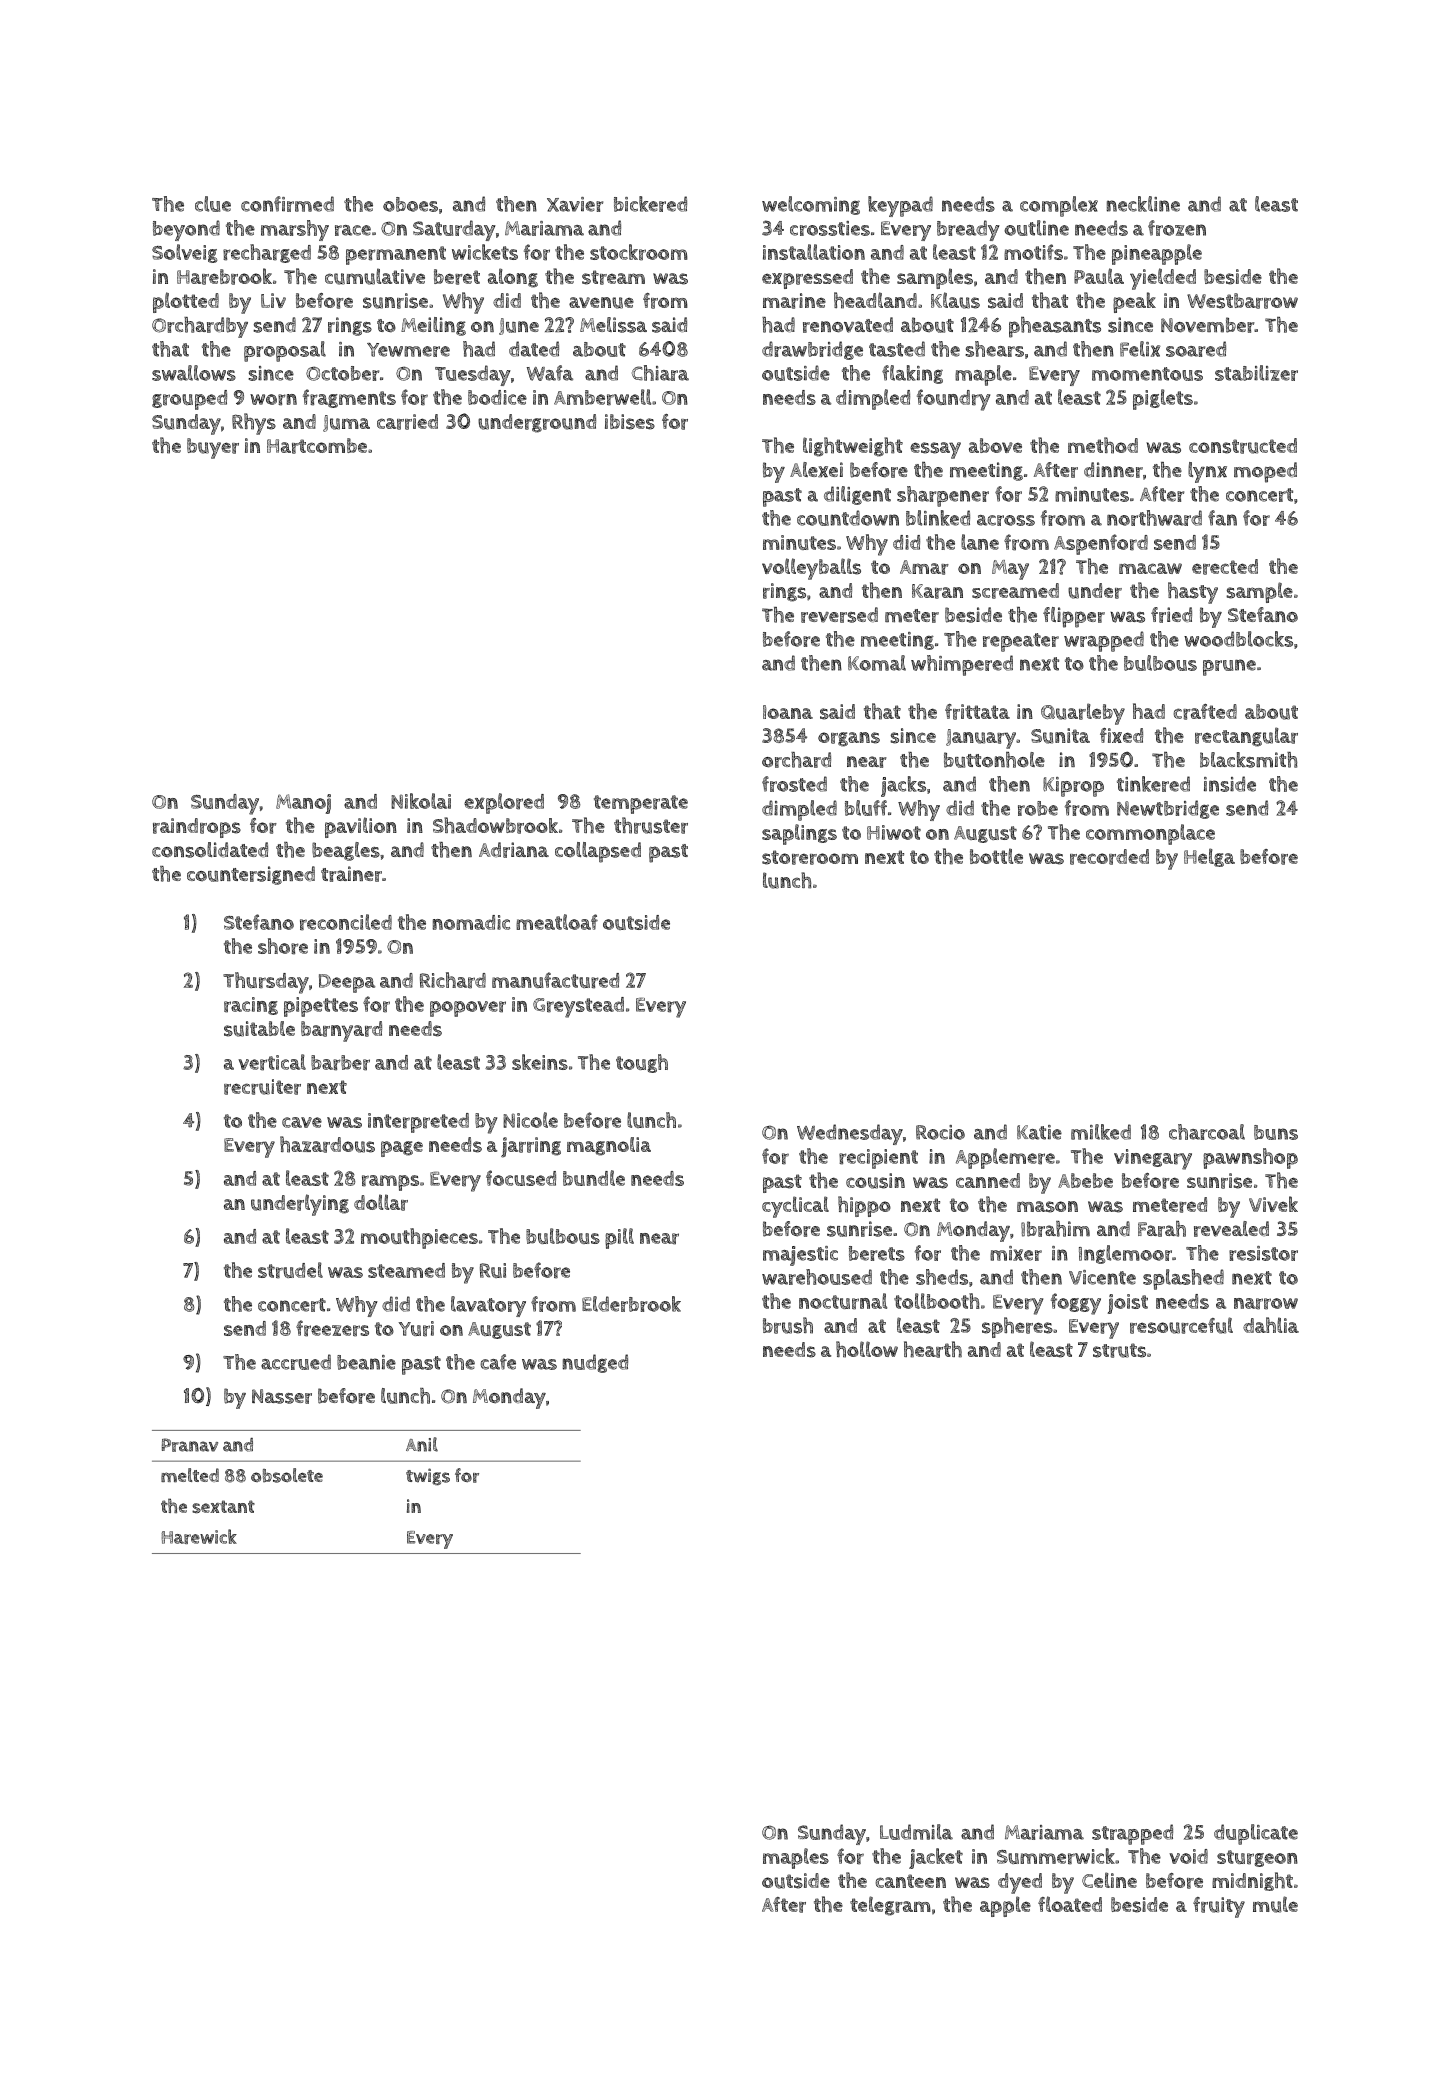  What do you see at coordinates (433, 326) in the screenshot?
I see `Meiling` at bounding box center [433, 326].
